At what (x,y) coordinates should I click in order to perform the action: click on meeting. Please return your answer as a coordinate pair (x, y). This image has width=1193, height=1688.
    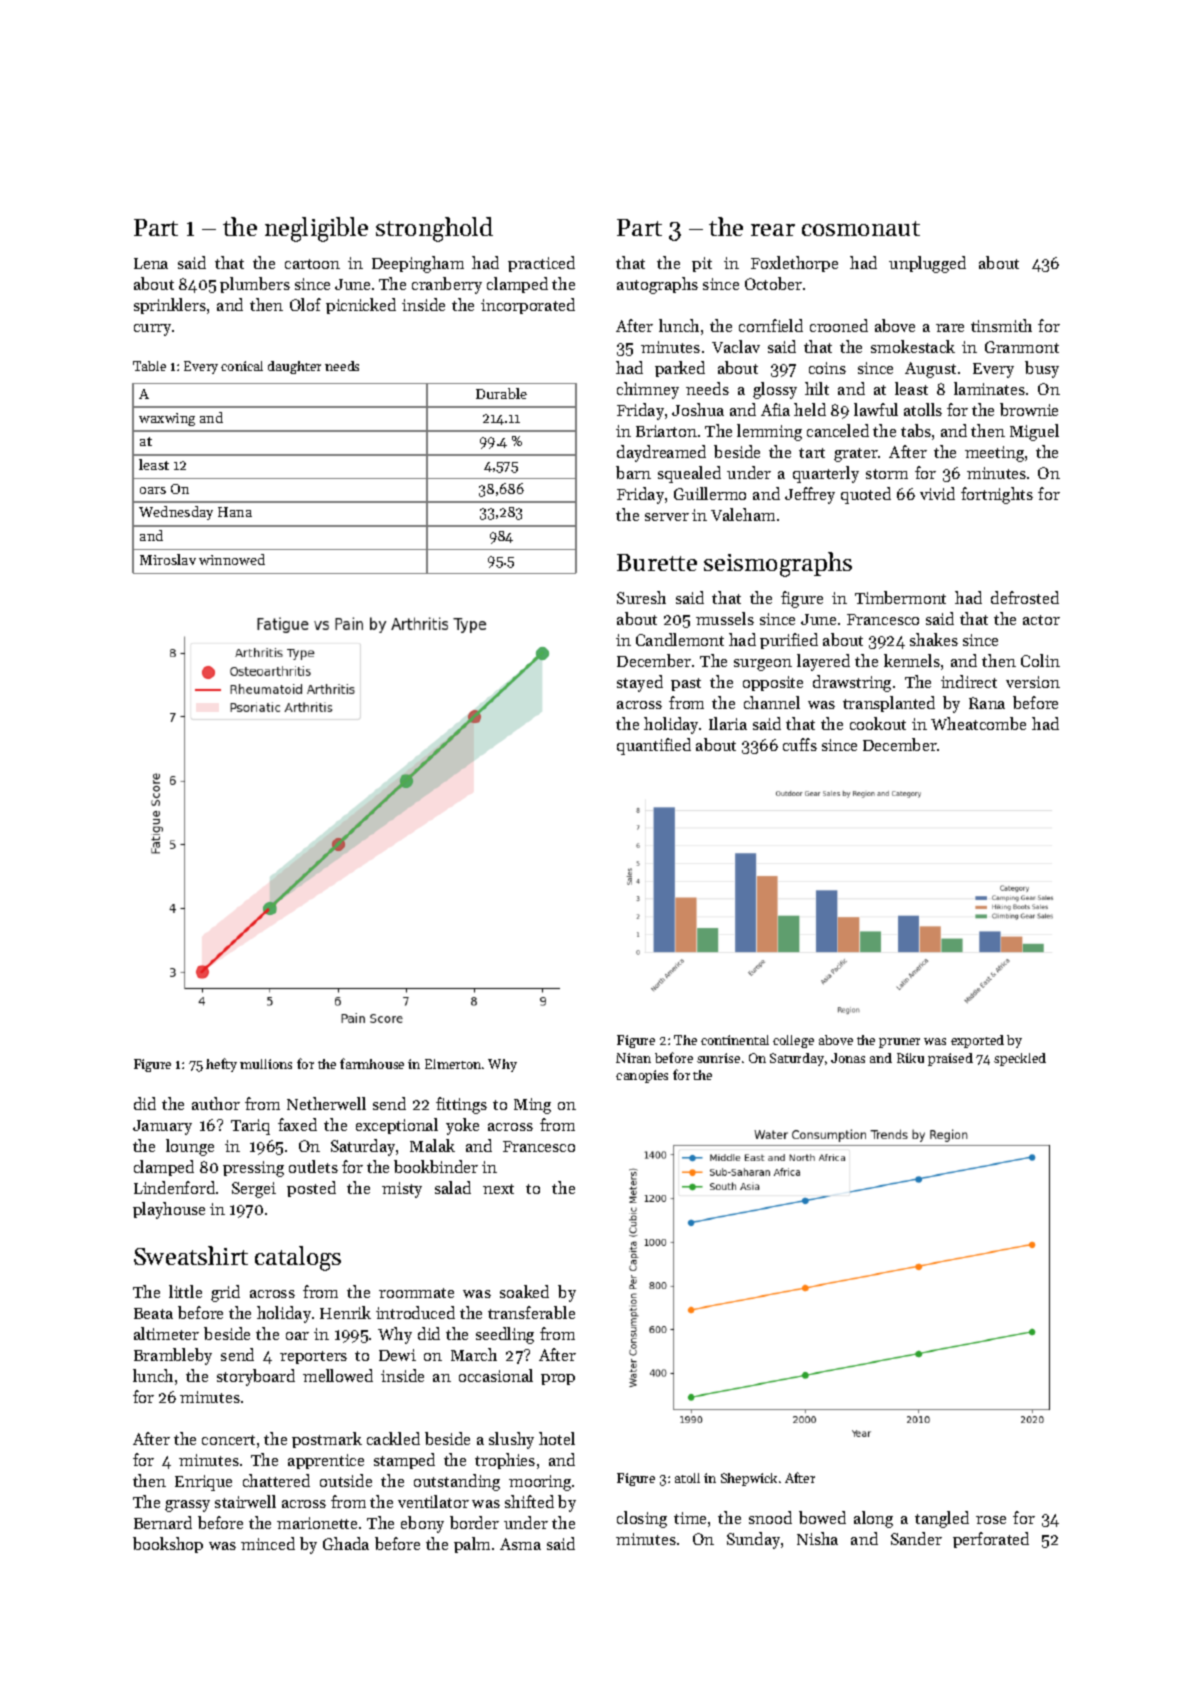
    Looking at the image, I should click on (994, 454).
